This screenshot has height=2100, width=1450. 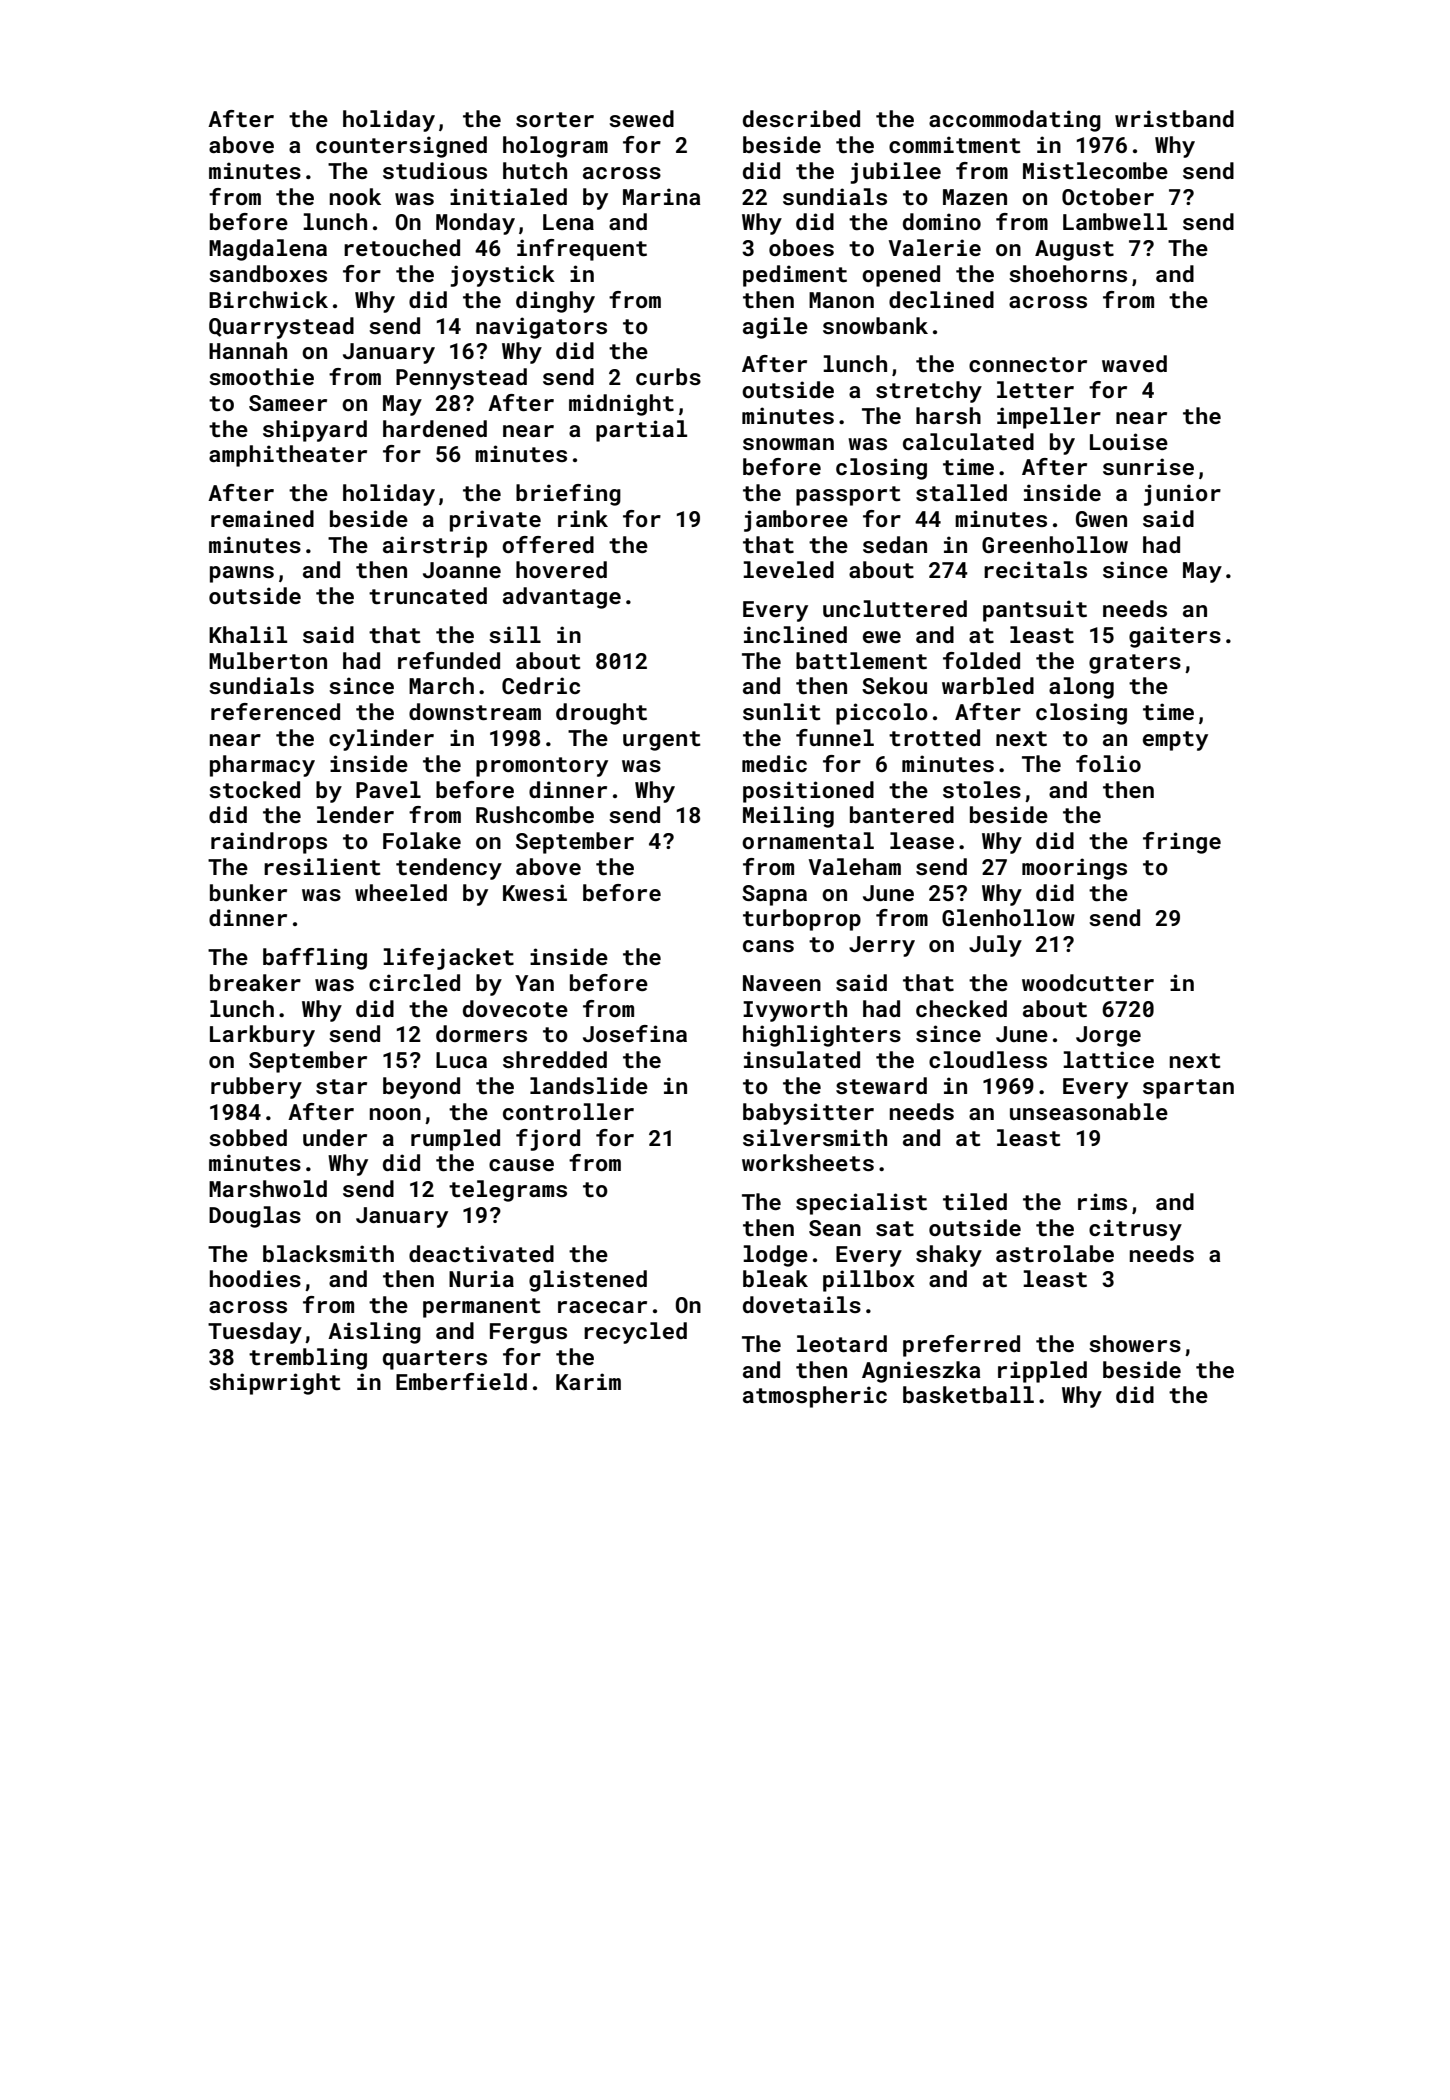 What do you see at coordinates (422, 840) in the screenshot?
I see `Folake` at bounding box center [422, 840].
